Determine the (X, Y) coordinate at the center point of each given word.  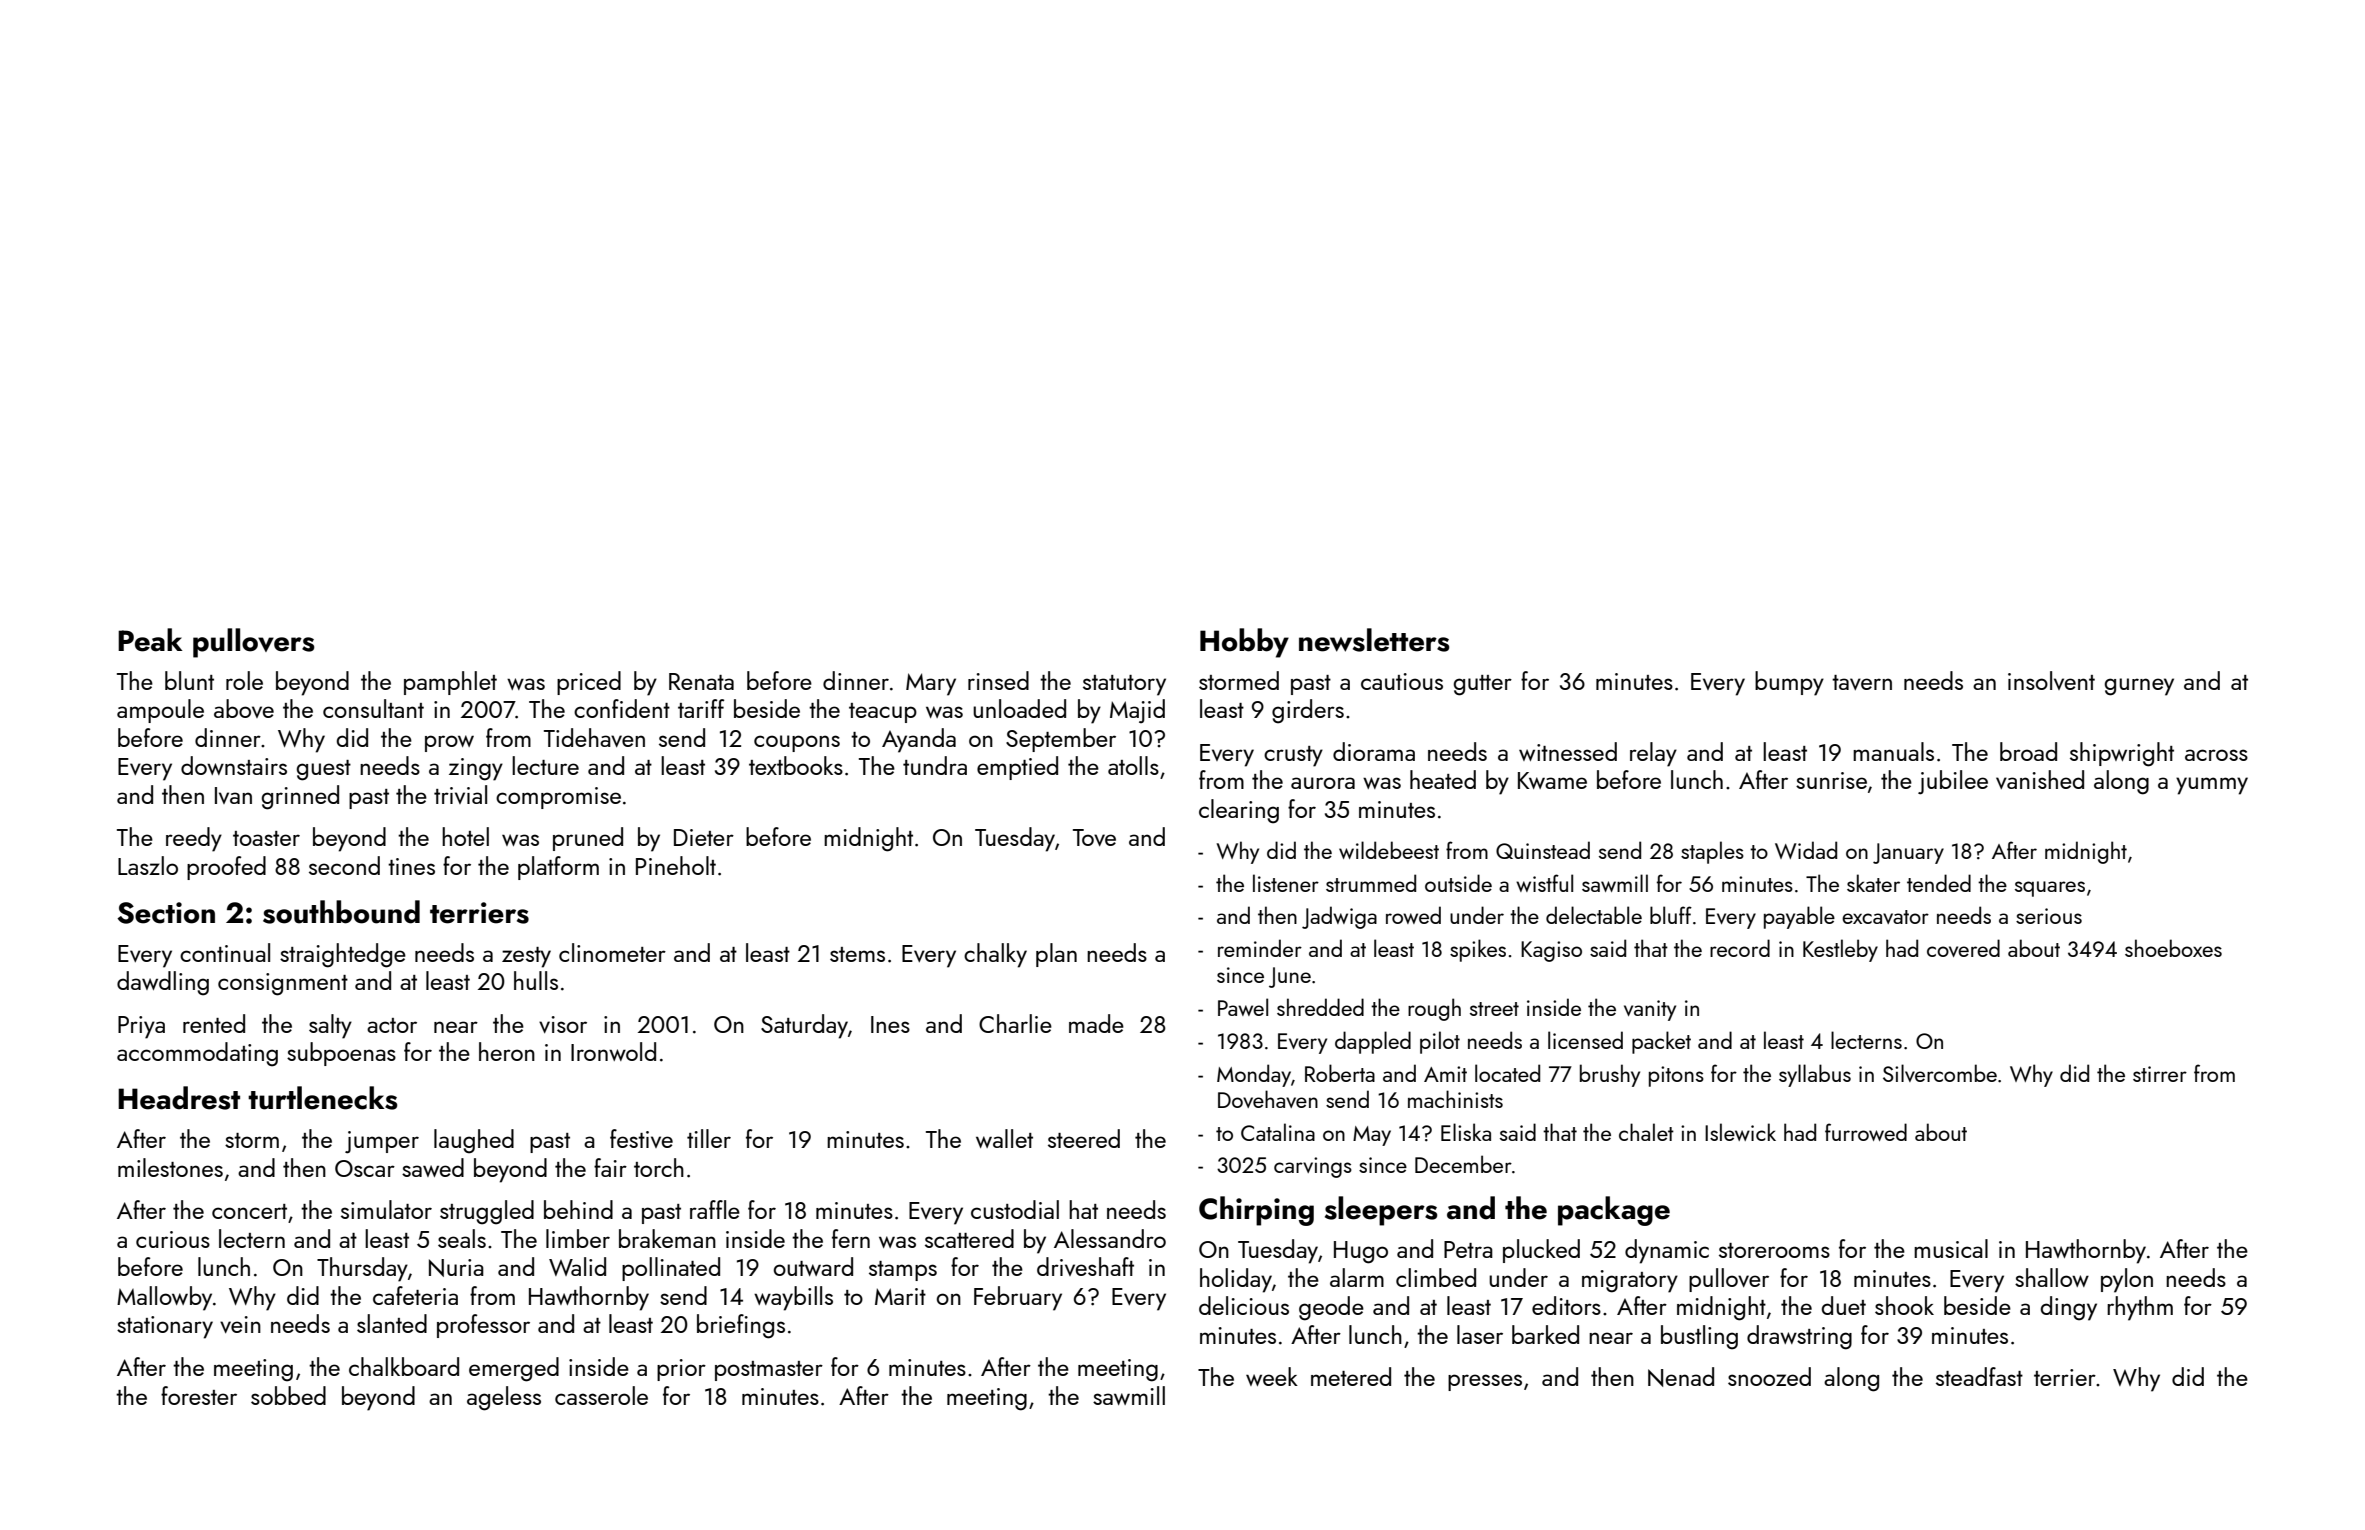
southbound (341, 912)
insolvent (2051, 680)
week (1272, 1376)
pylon (2127, 1280)
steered (1084, 1138)
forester (199, 1395)
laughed (474, 1141)
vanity (1650, 1010)
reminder (1260, 948)
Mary (931, 684)
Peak (150, 640)
